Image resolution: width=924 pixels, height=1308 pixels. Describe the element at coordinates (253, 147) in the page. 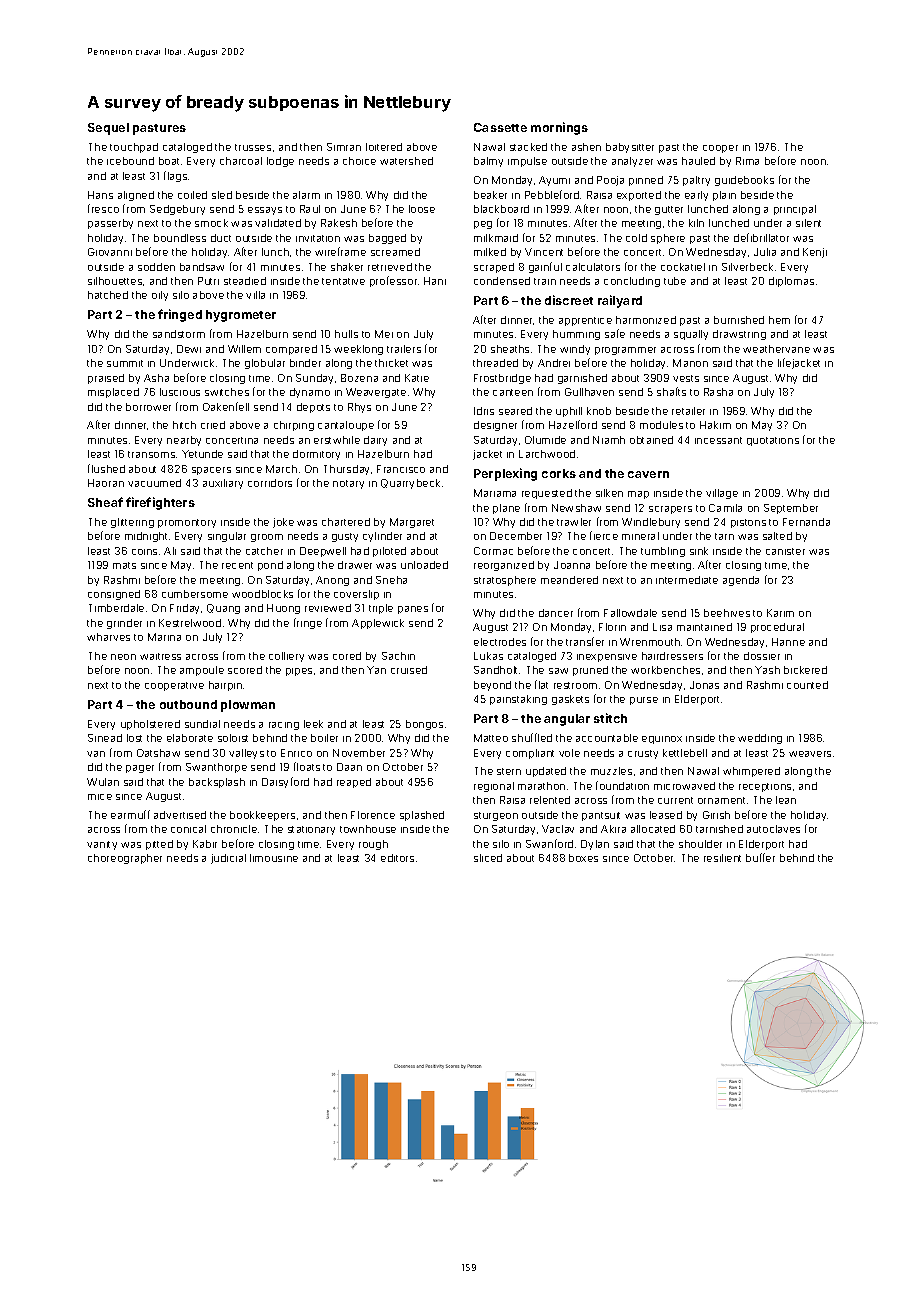

I see `trusses` at that location.
